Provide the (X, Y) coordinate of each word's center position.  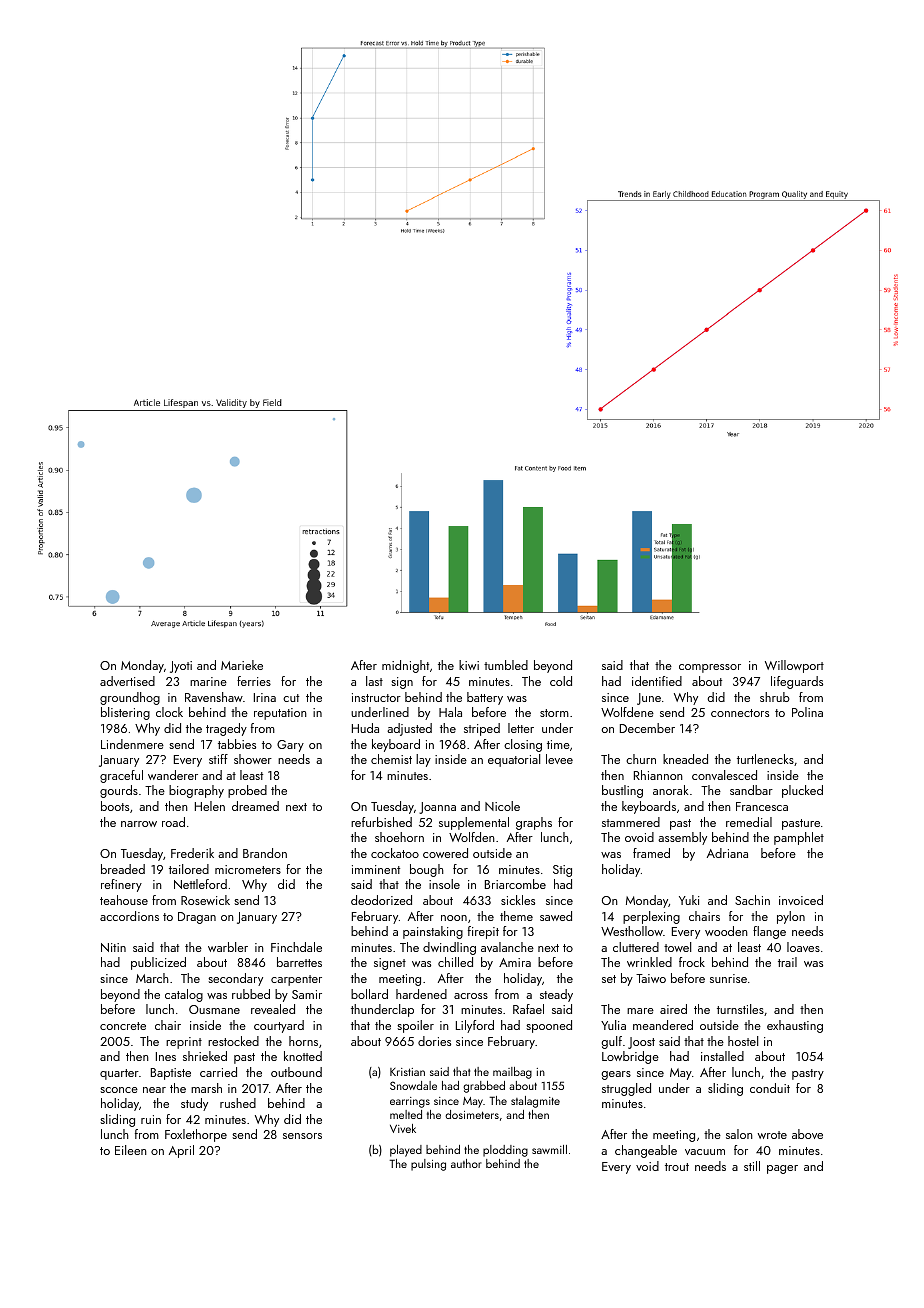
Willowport (794, 666)
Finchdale (296, 947)
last (374, 681)
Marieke (242, 665)
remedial (749, 822)
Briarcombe (515, 884)
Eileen (131, 1150)
